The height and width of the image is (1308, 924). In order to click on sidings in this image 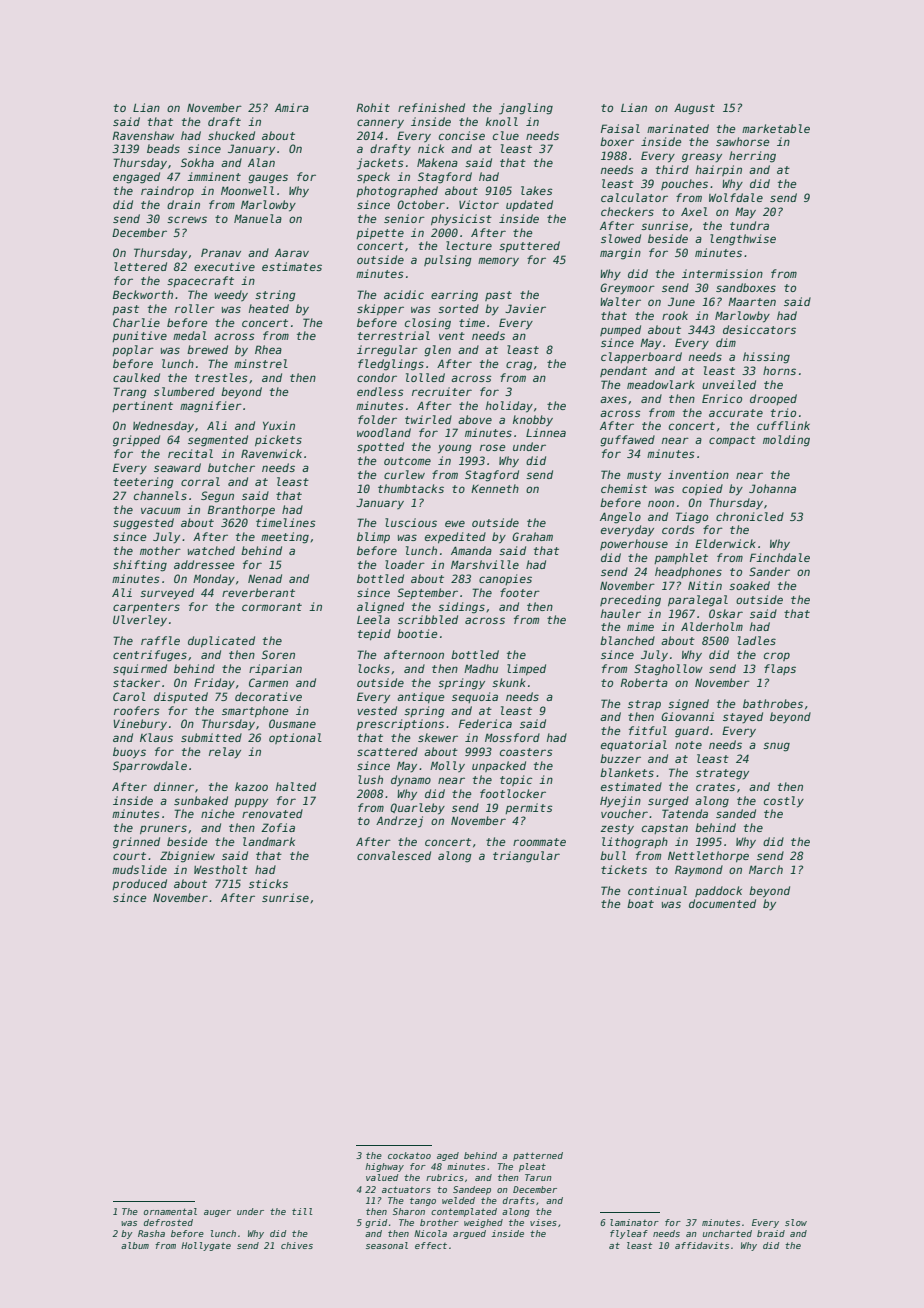, I will do `click(461, 608)`.
